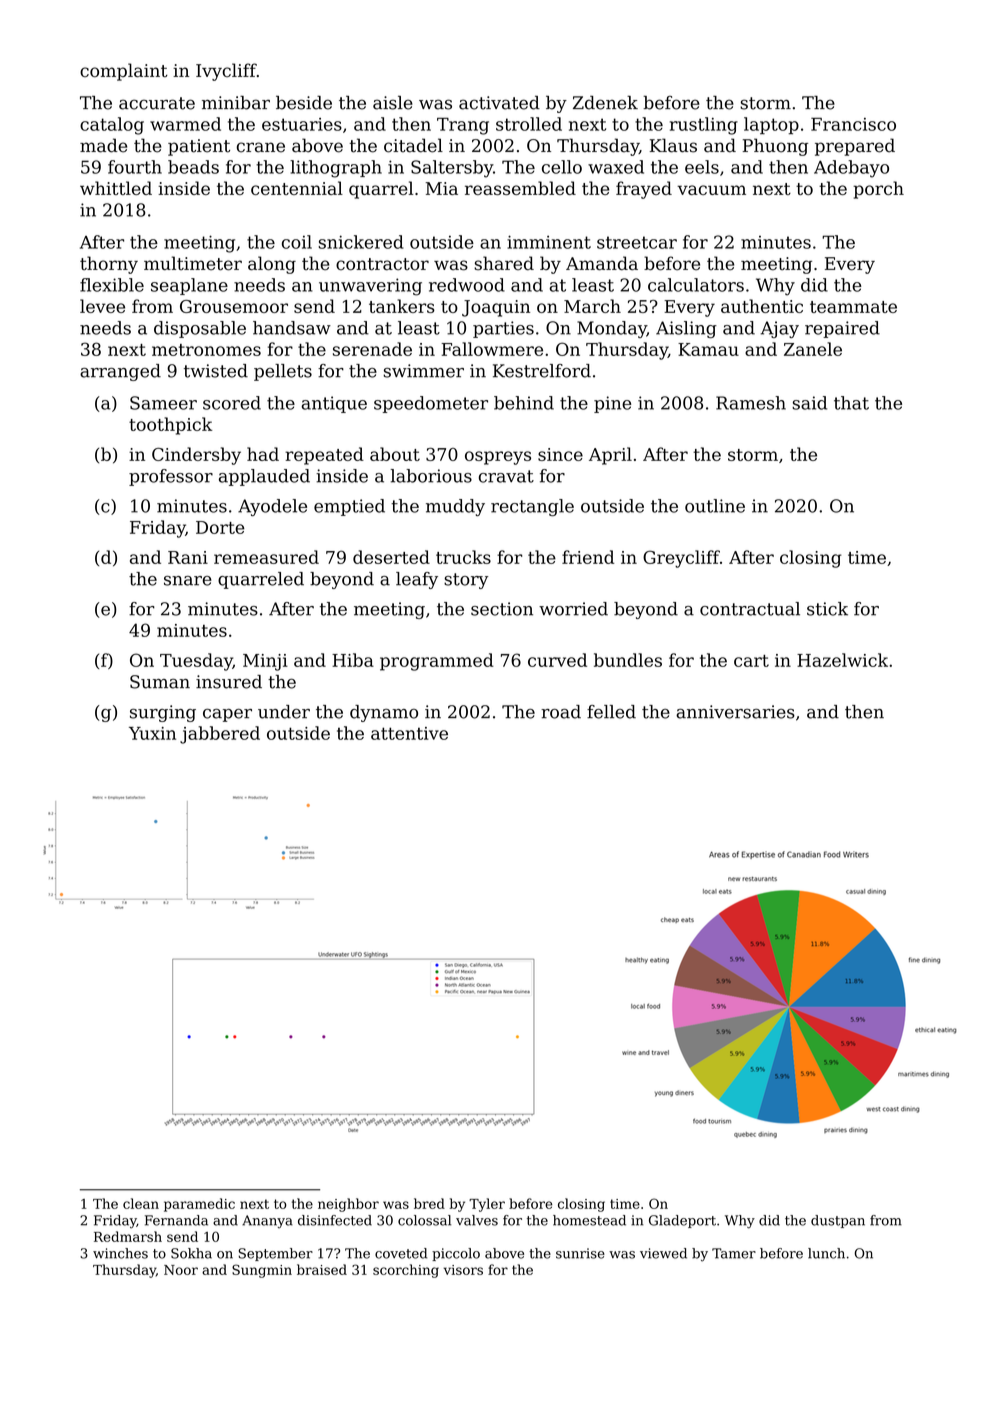  I want to click on teammate, so click(853, 307).
